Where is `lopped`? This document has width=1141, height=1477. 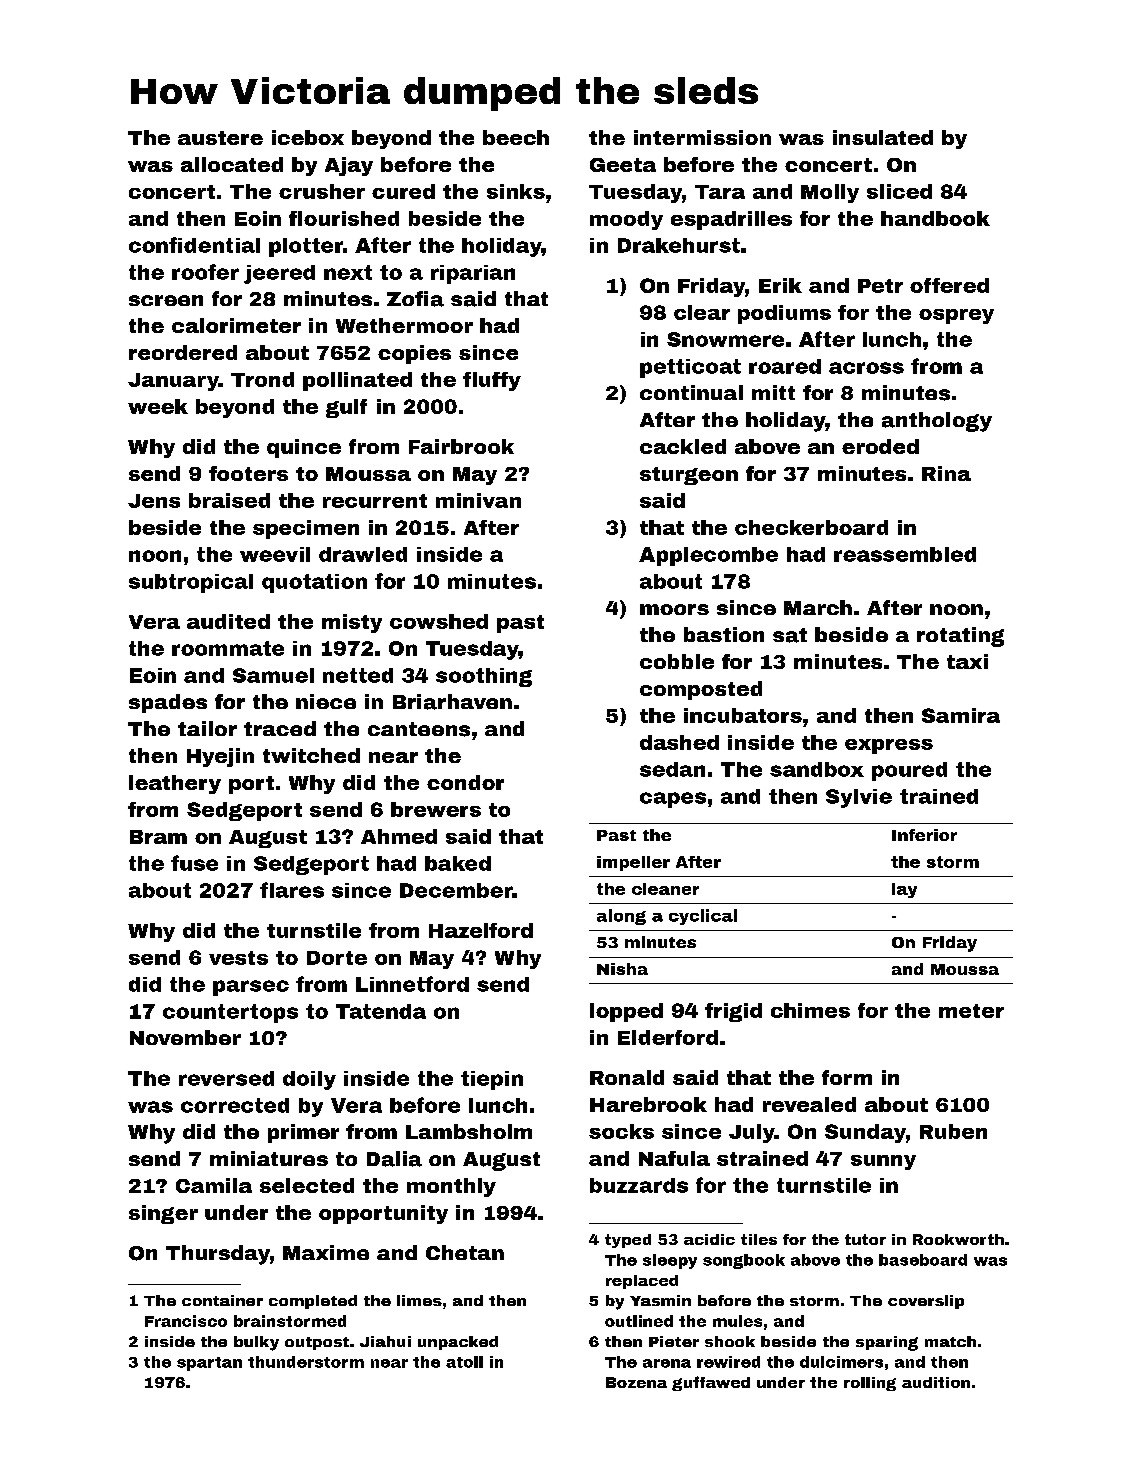 lopped is located at coordinates (626, 1012).
